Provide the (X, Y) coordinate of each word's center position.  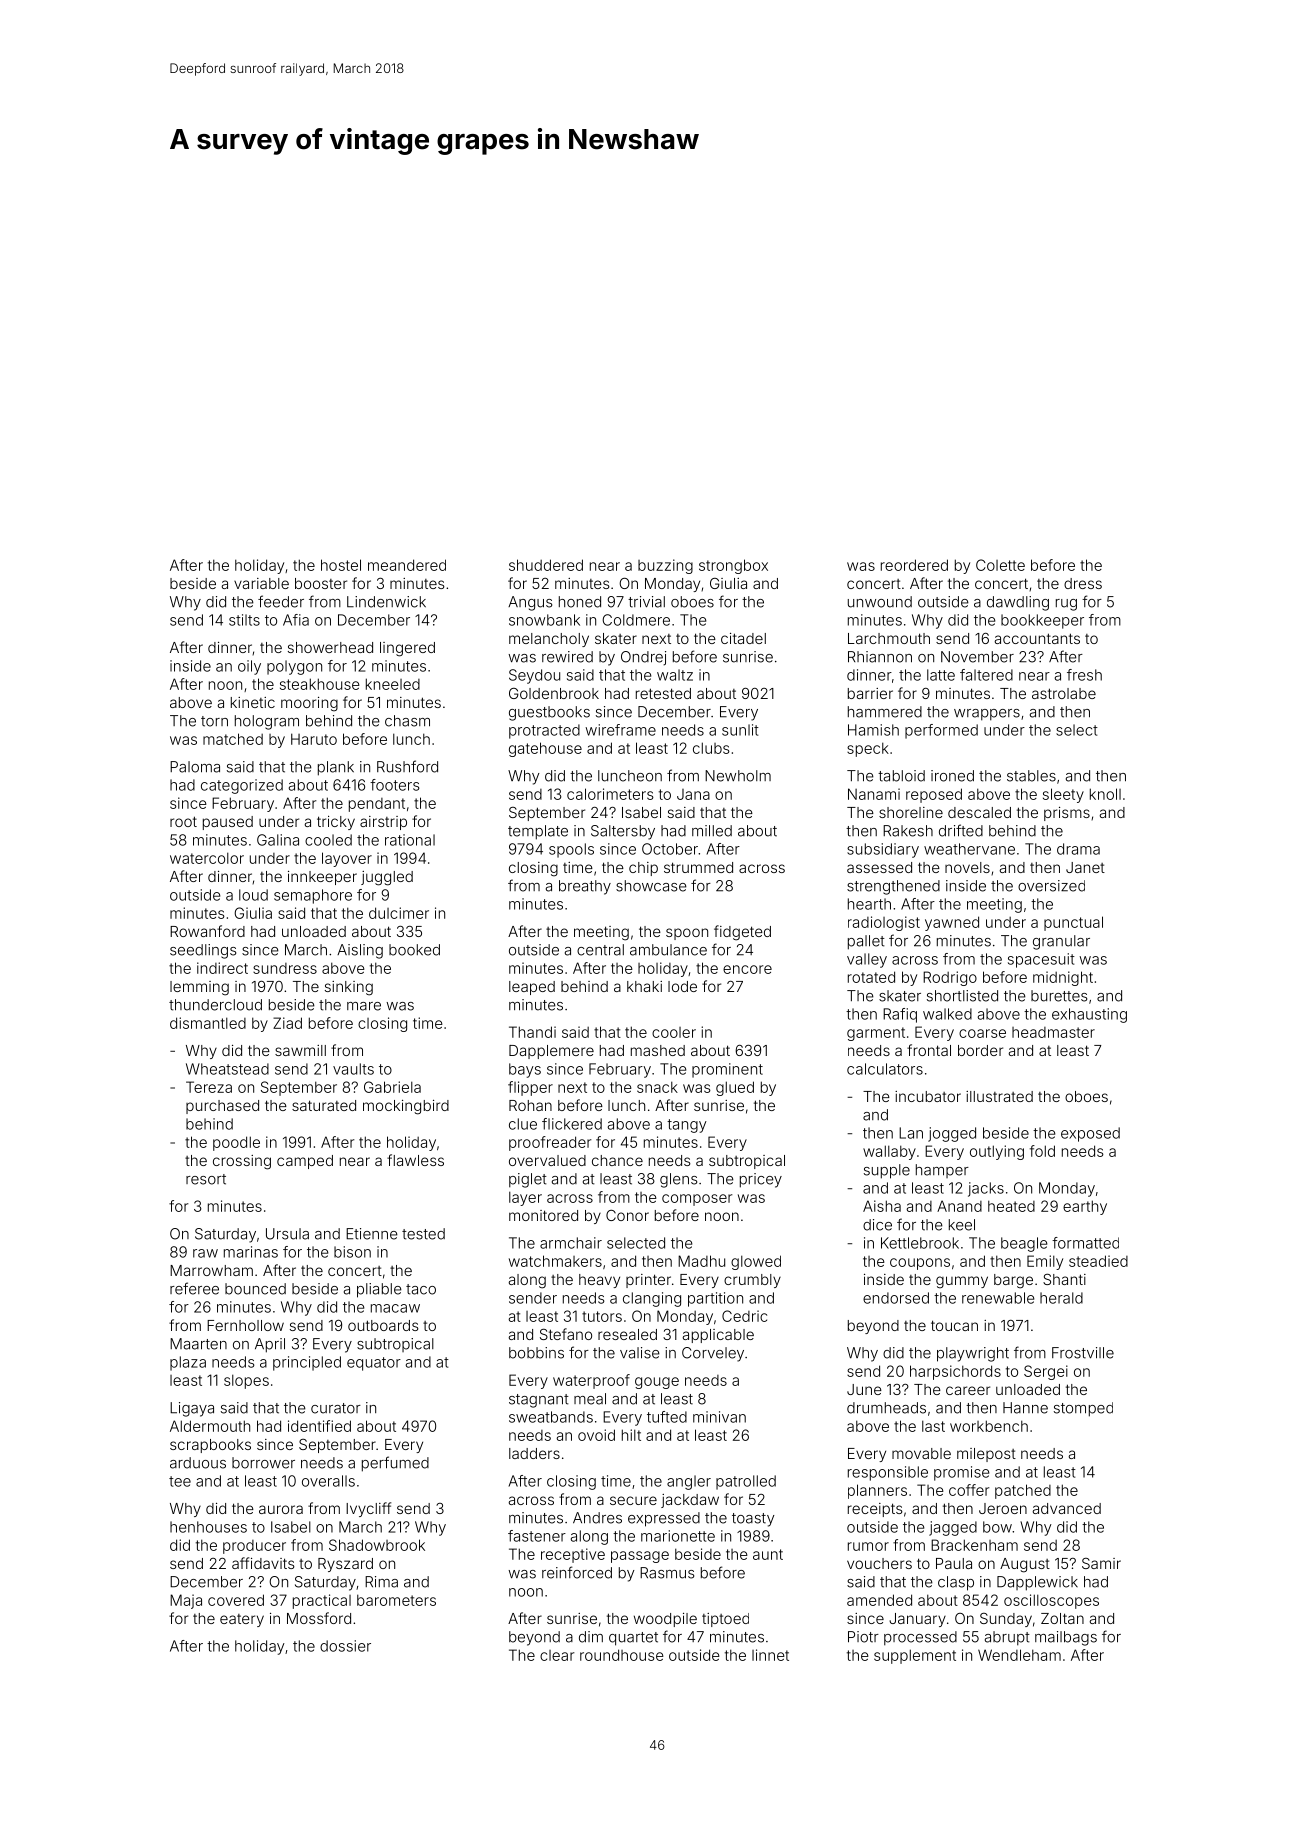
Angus (530, 603)
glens (678, 1180)
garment (876, 1034)
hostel (341, 565)
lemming (199, 988)
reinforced (577, 1572)
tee (180, 1481)
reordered (914, 565)
